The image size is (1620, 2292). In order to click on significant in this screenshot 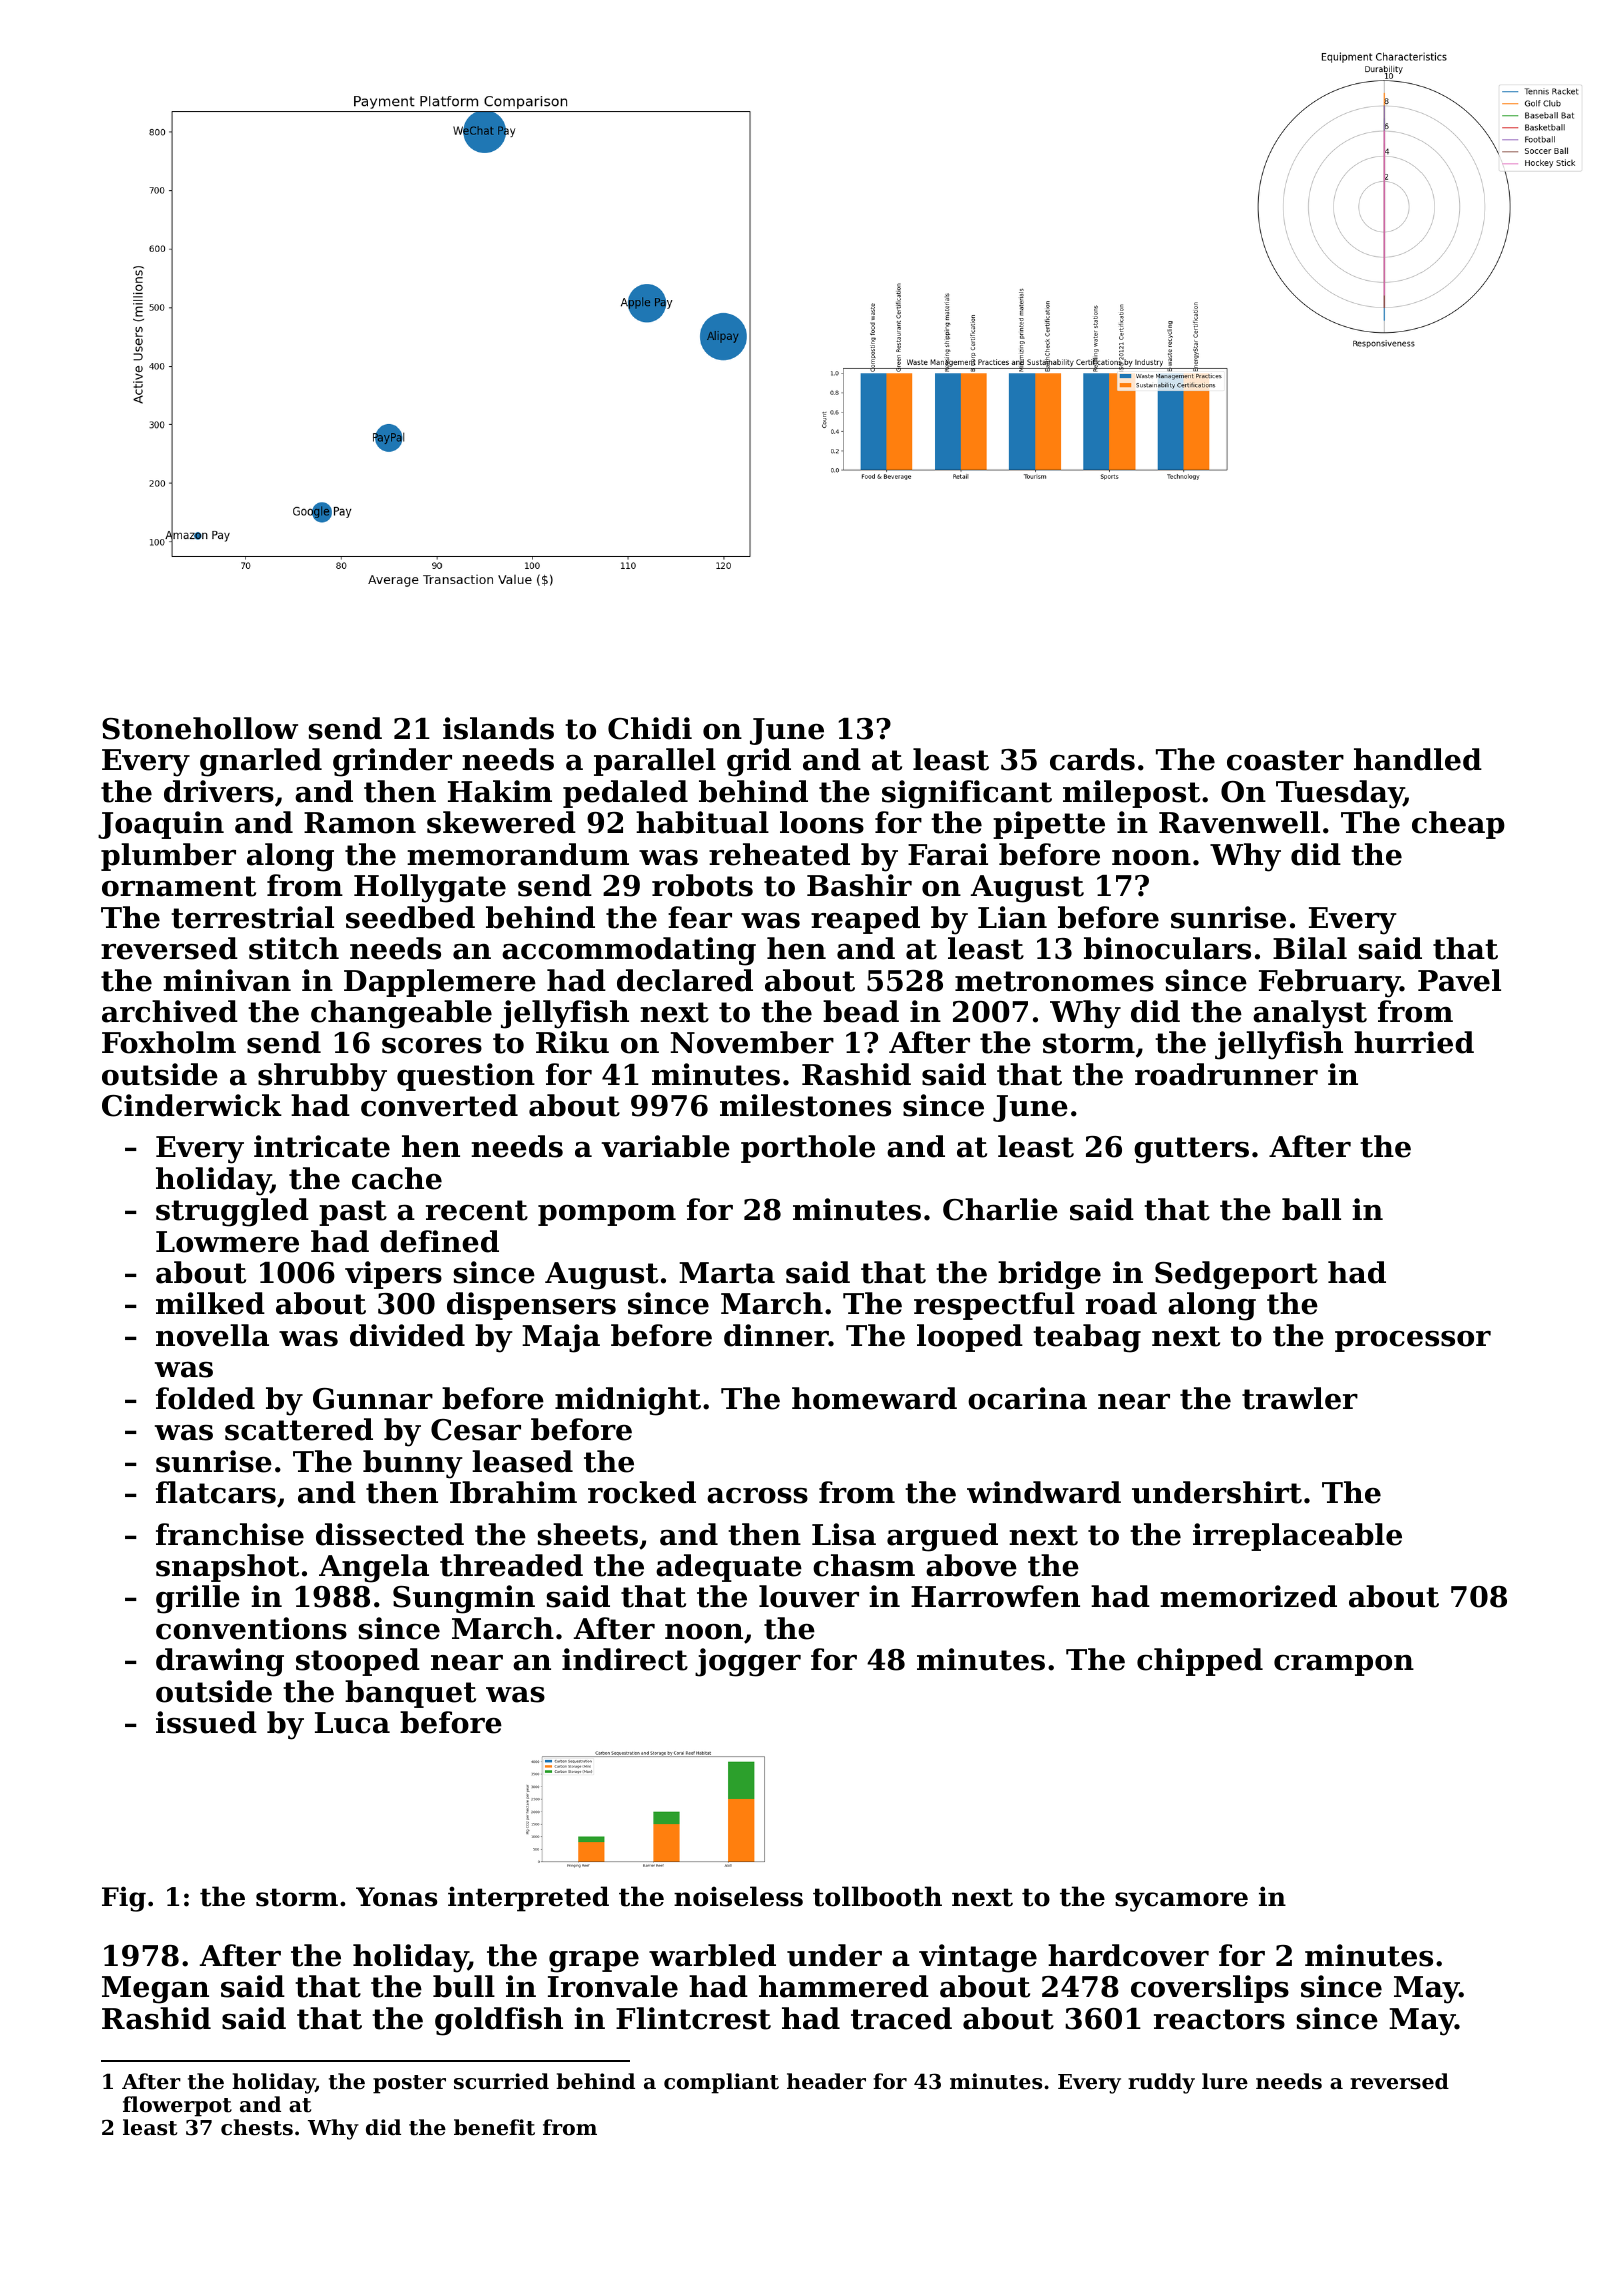, I will do `click(967, 794)`.
